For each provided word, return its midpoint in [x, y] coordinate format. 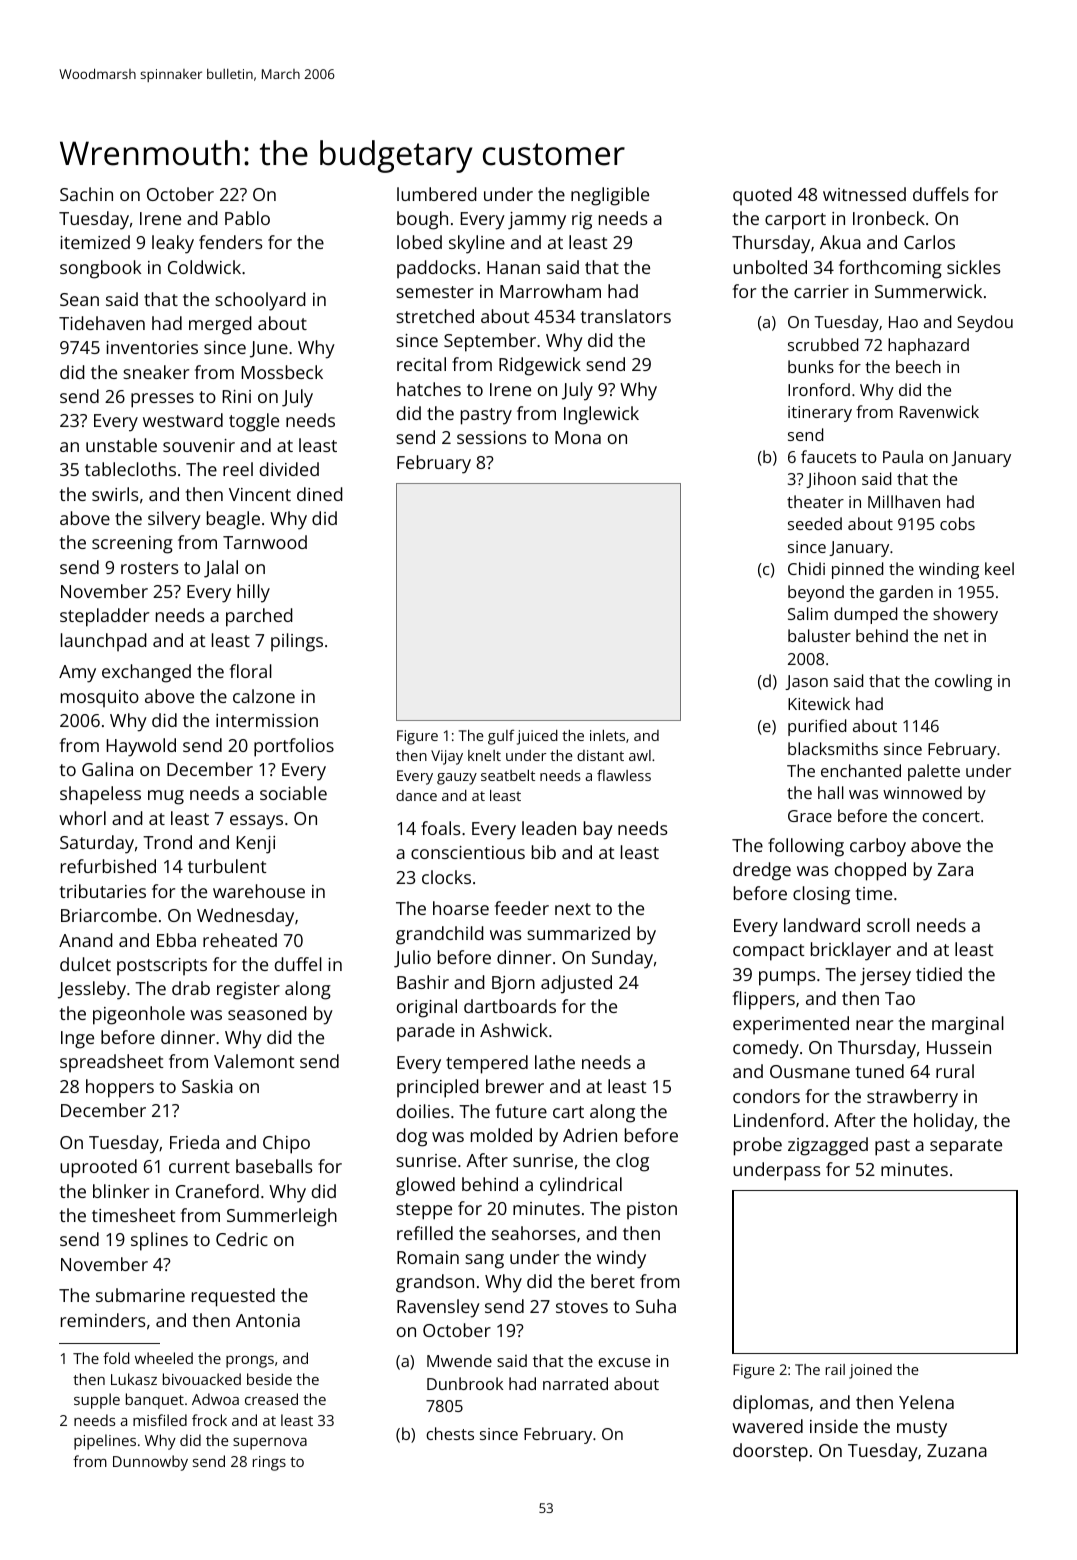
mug [166, 797]
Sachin [86, 194]
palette [934, 772]
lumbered [437, 194]
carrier [821, 291]
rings [269, 1463]
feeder [522, 908]
